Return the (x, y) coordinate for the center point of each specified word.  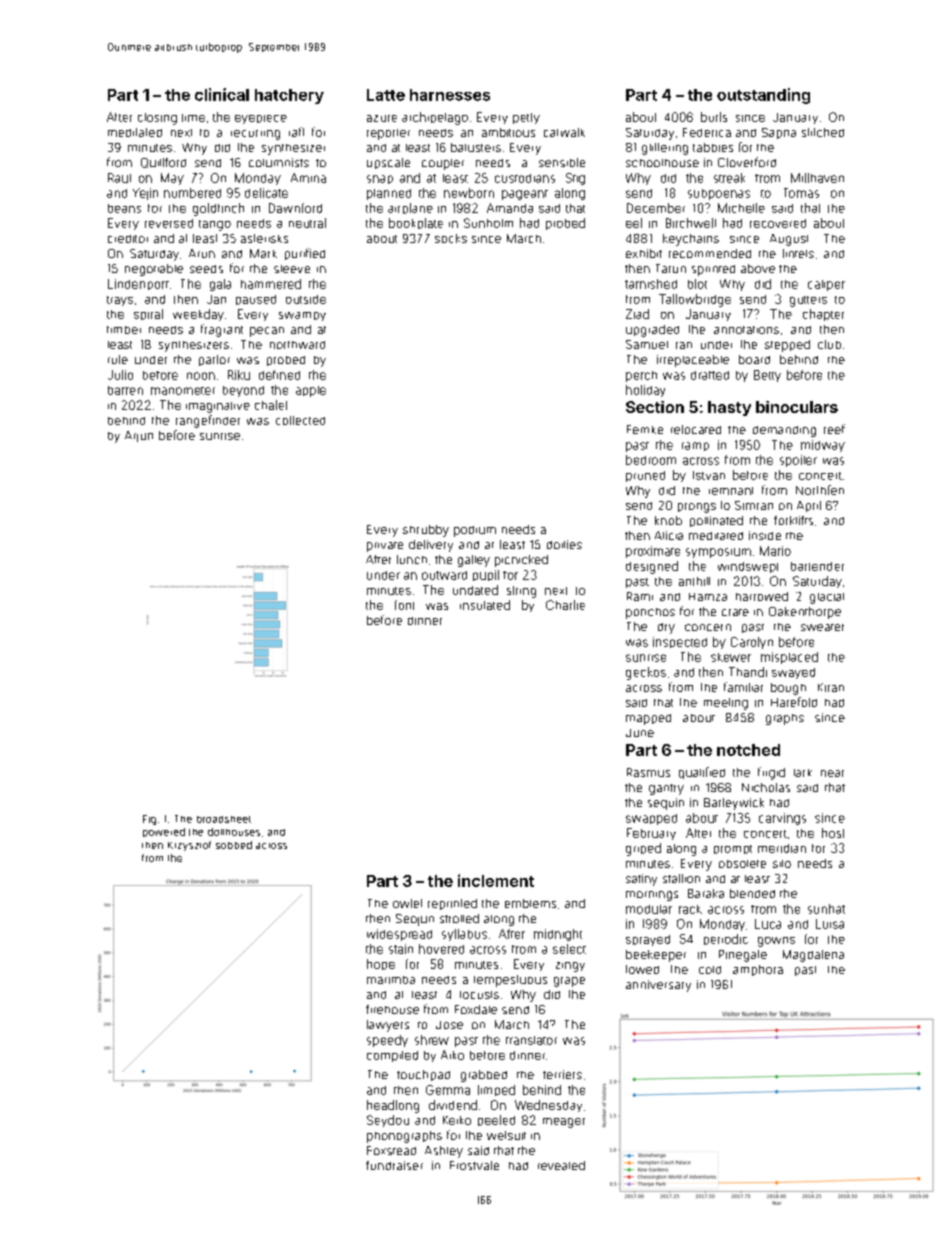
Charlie (565, 605)
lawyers (388, 1026)
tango (215, 225)
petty (526, 118)
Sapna (779, 133)
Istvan (709, 475)
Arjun (139, 436)
